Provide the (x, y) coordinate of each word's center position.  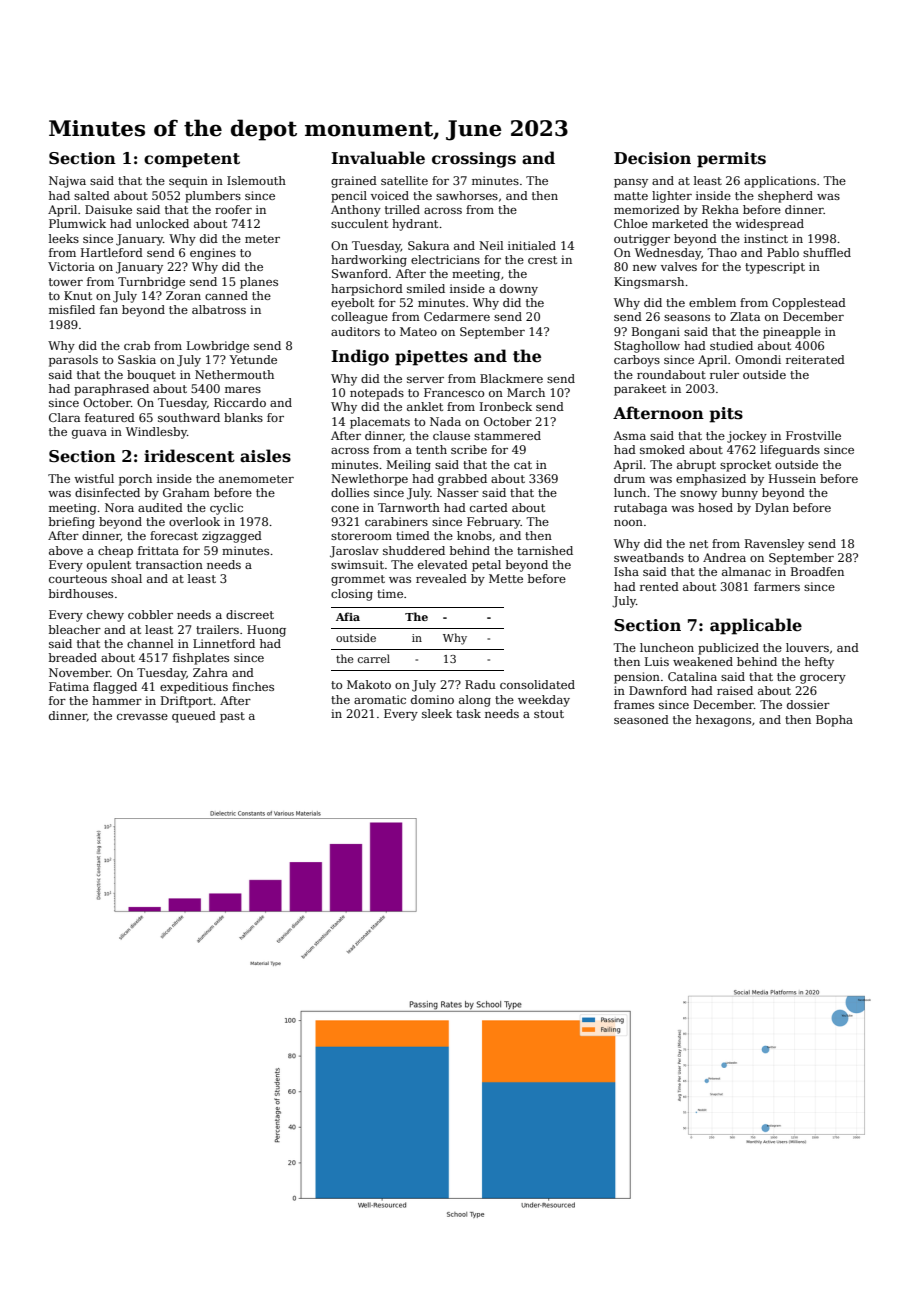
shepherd (785, 197)
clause (451, 435)
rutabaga (640, 509)
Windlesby (156, 433)
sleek (437, 713)
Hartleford (112, 252)
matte (631, 196)
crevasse (142, 717)
